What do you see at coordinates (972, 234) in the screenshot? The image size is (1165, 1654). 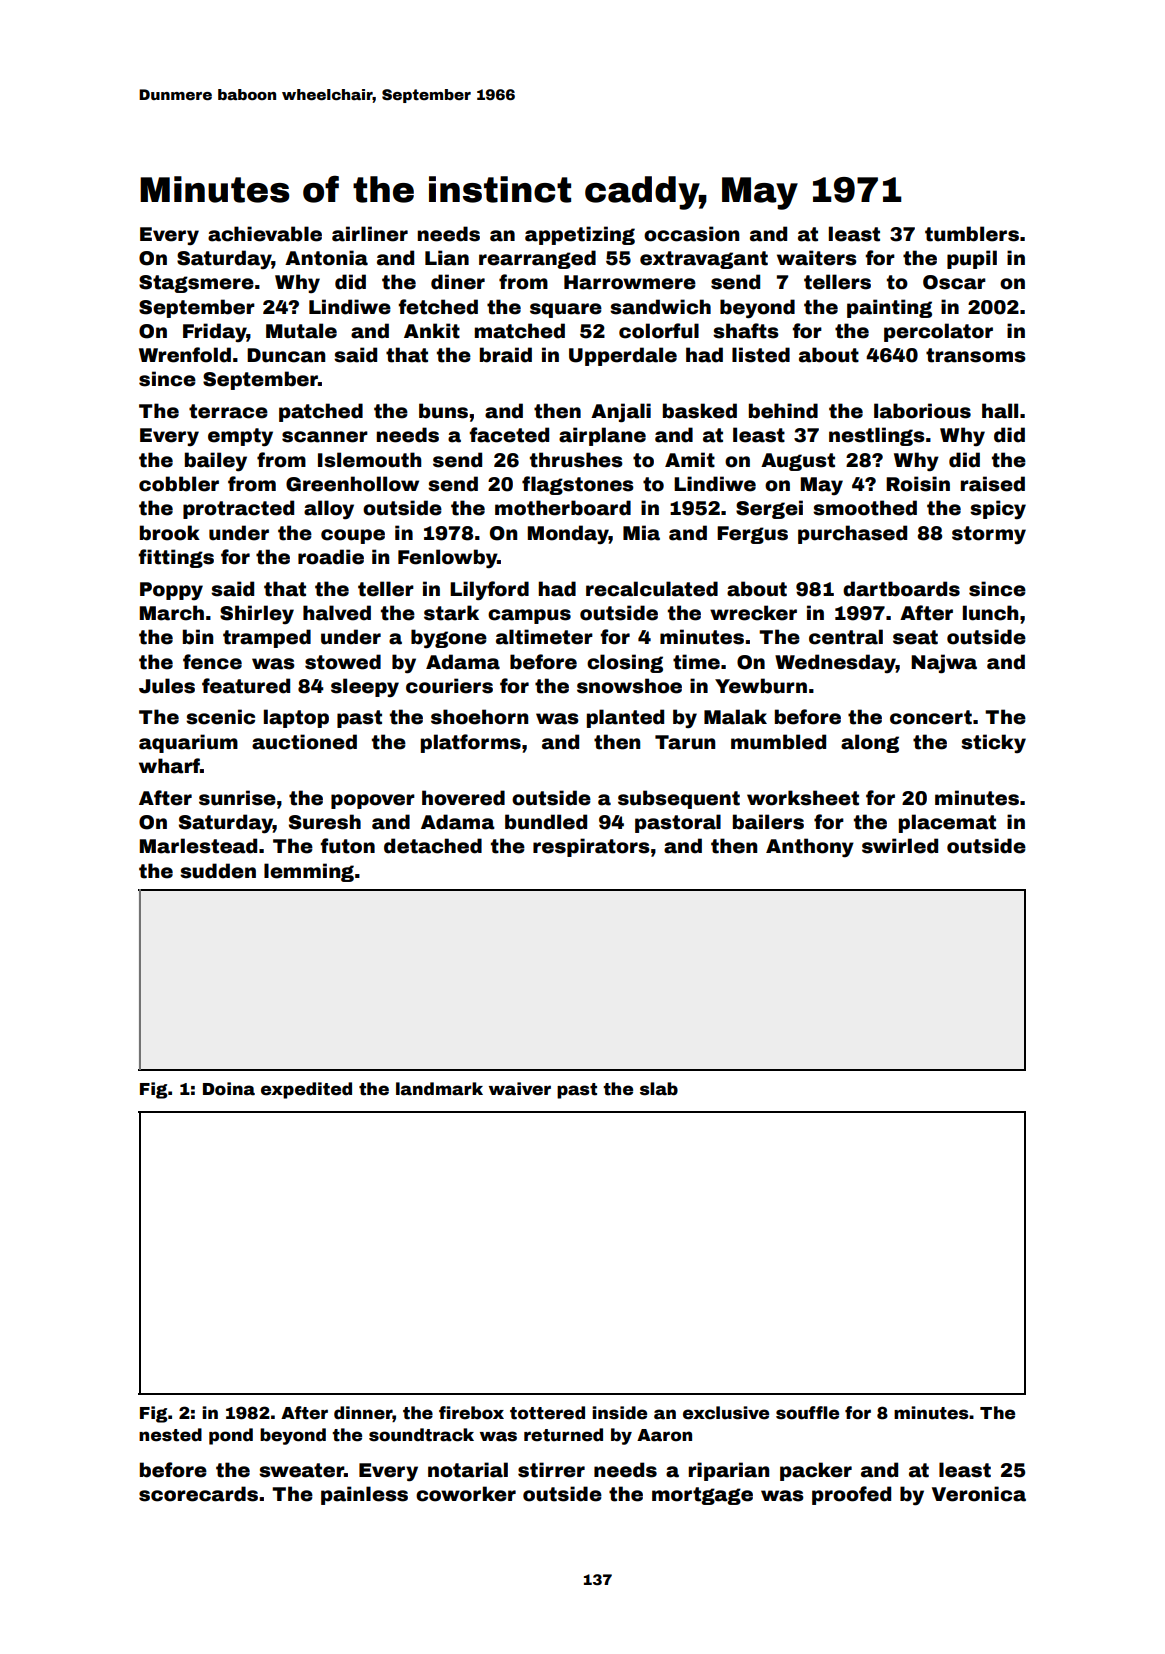 I see `tumblers` at bounding box center [972, 234].
